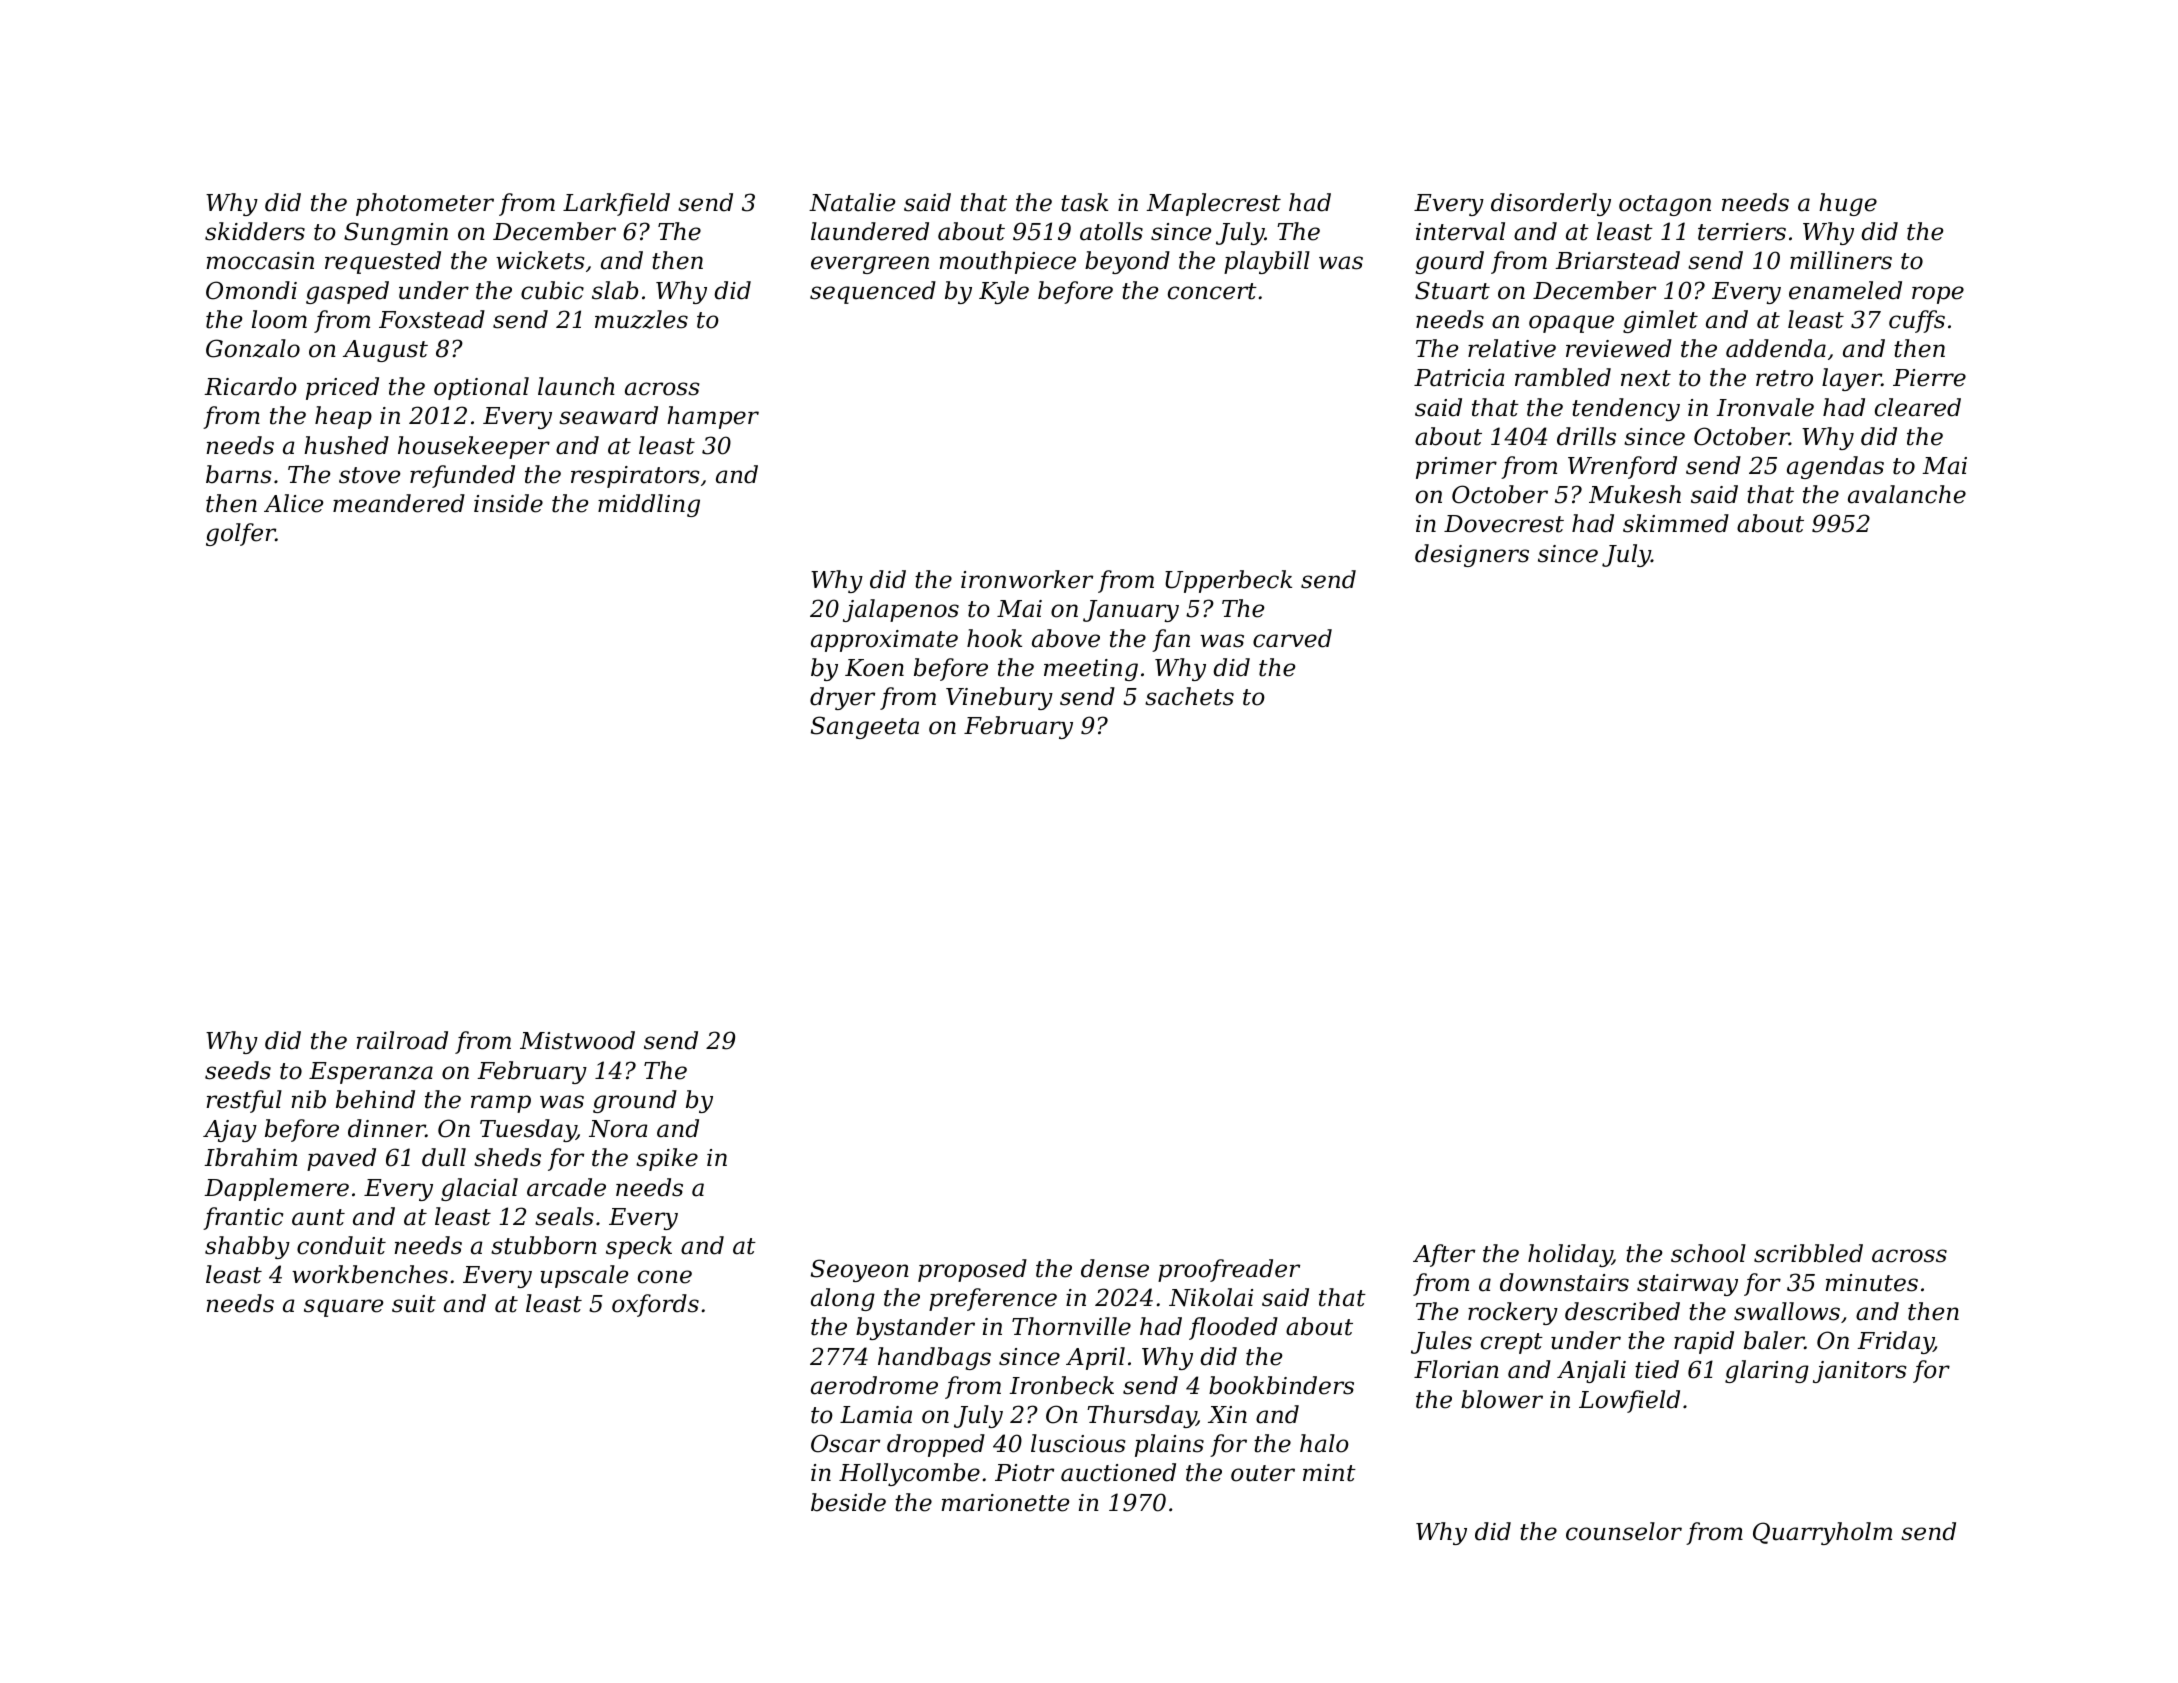 The image size is (2178, 1683). What do you see at coordinates (1189, 696) in the screenshot?
I see `sachets` at bounding box center [1189, 696].
